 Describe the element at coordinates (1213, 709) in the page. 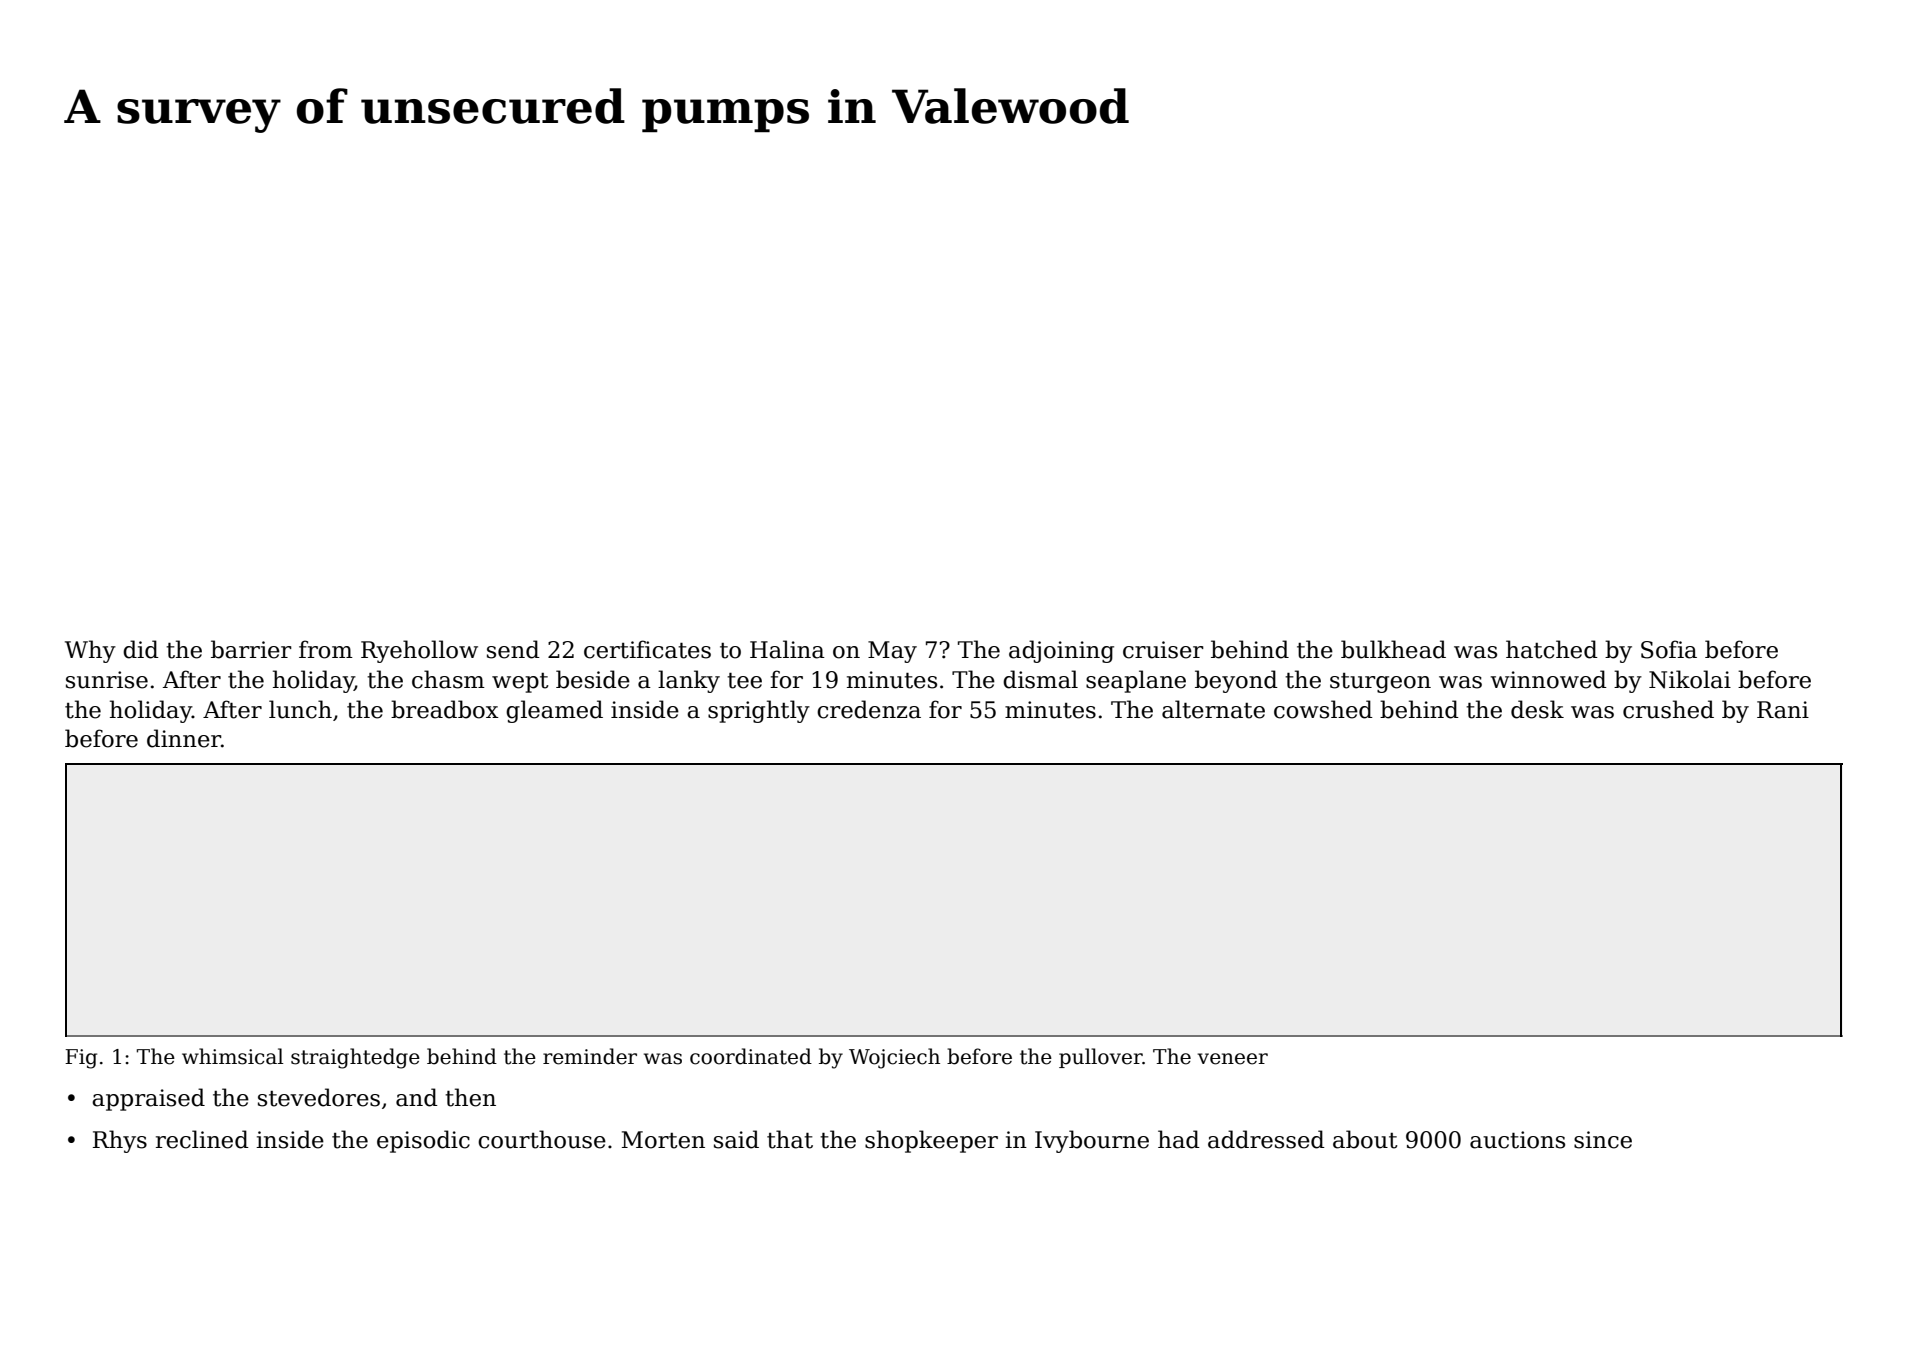

I see `alternate` at that location.
